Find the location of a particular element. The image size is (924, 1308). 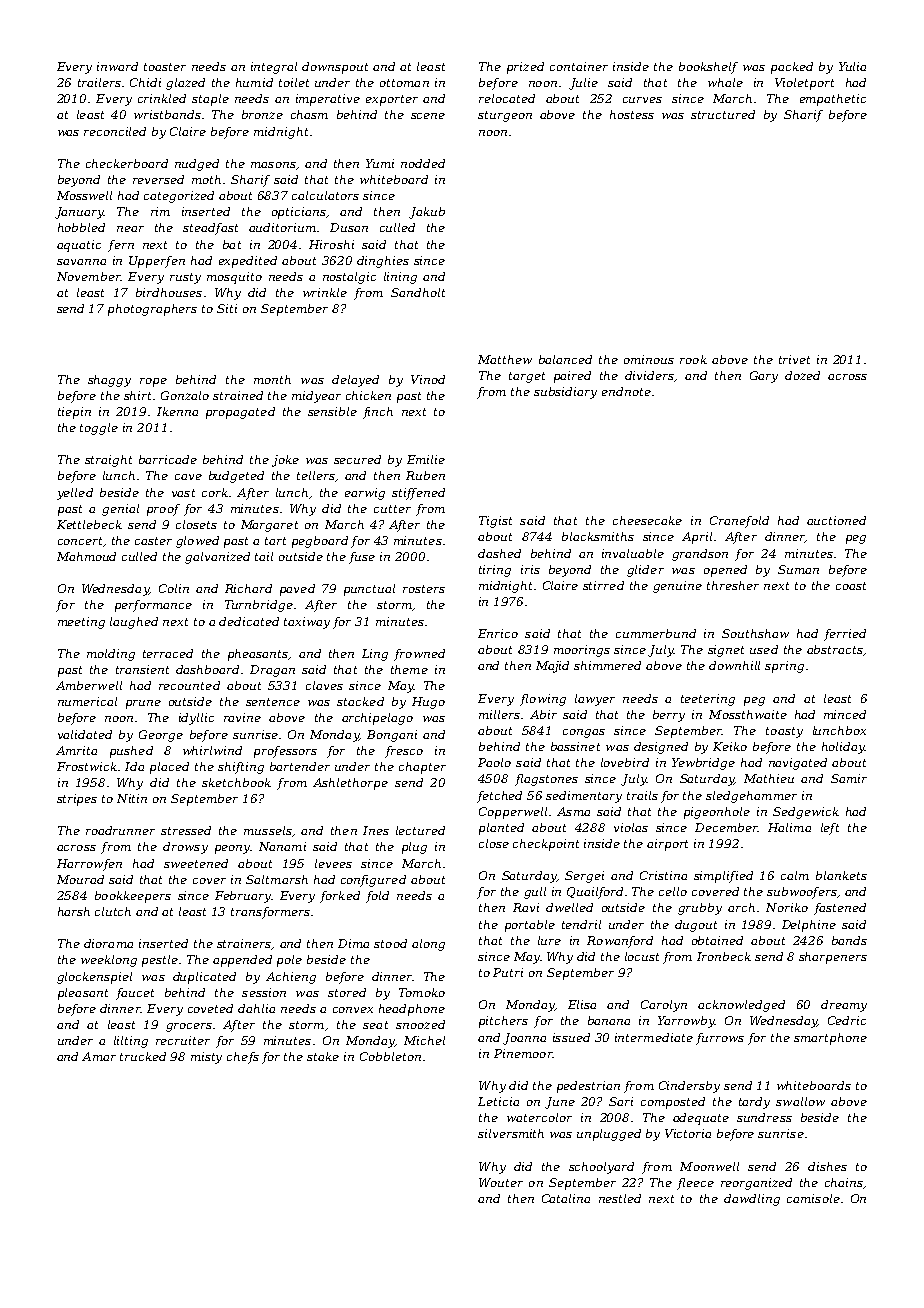

straight is located at coordinates (108, 461).
